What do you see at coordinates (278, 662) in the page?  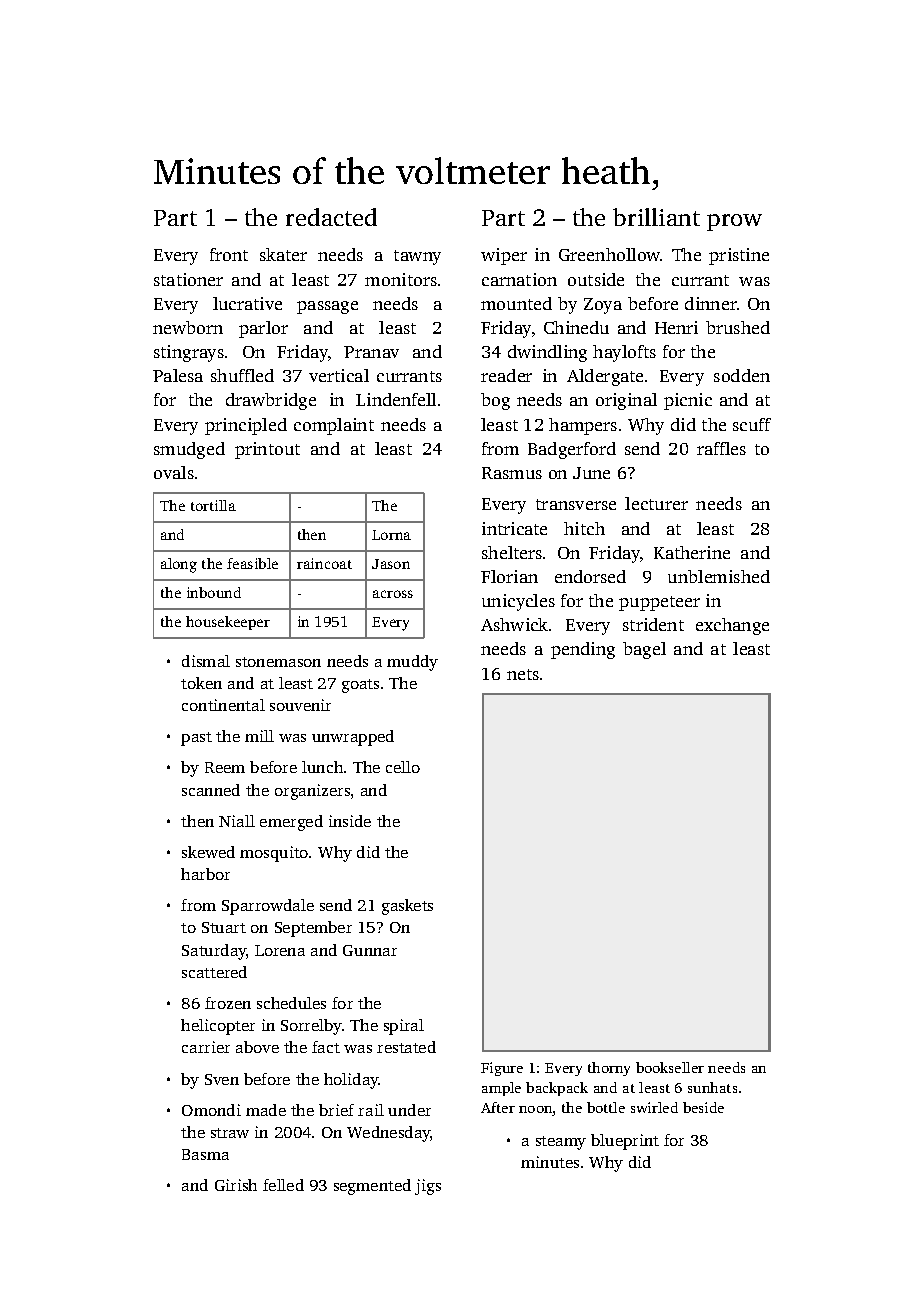 I see `stonemason` at bounding box center [278, 662].
